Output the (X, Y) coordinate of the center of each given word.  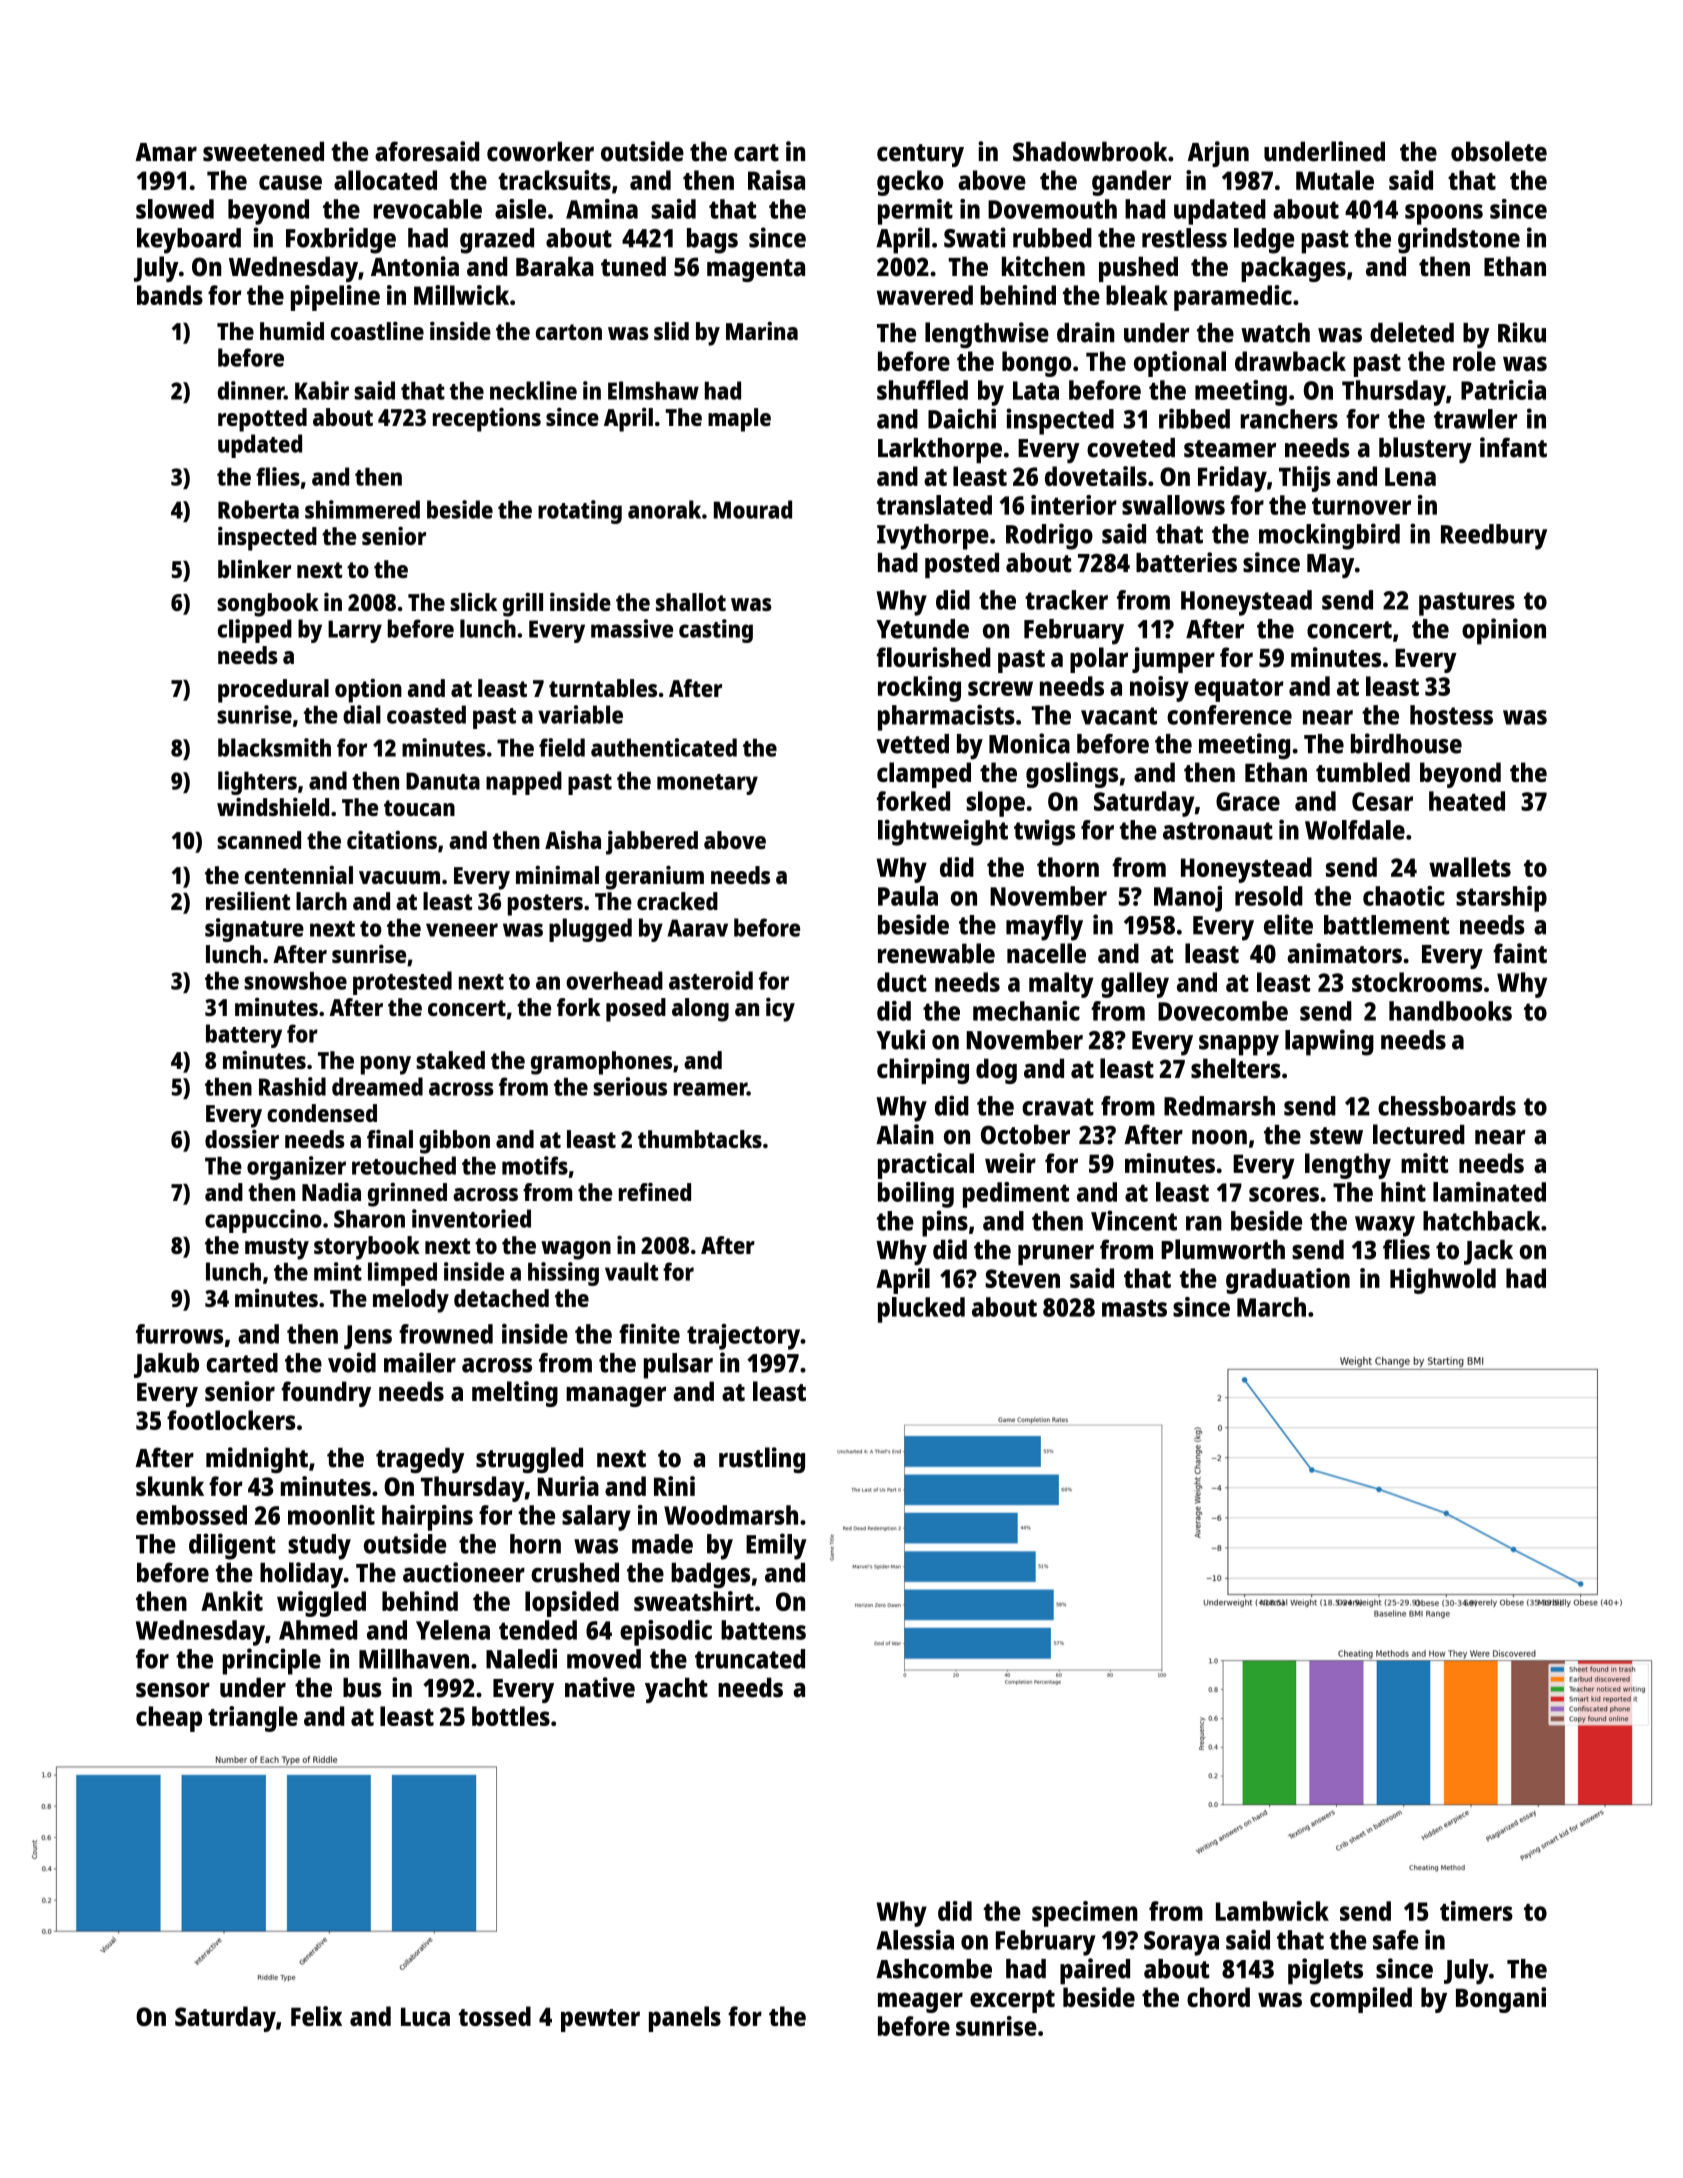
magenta (756, 270)
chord (1218, 1997)
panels (685, 2019)
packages (1293, 269)
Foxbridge (341, 240)
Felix (316, 2016)
